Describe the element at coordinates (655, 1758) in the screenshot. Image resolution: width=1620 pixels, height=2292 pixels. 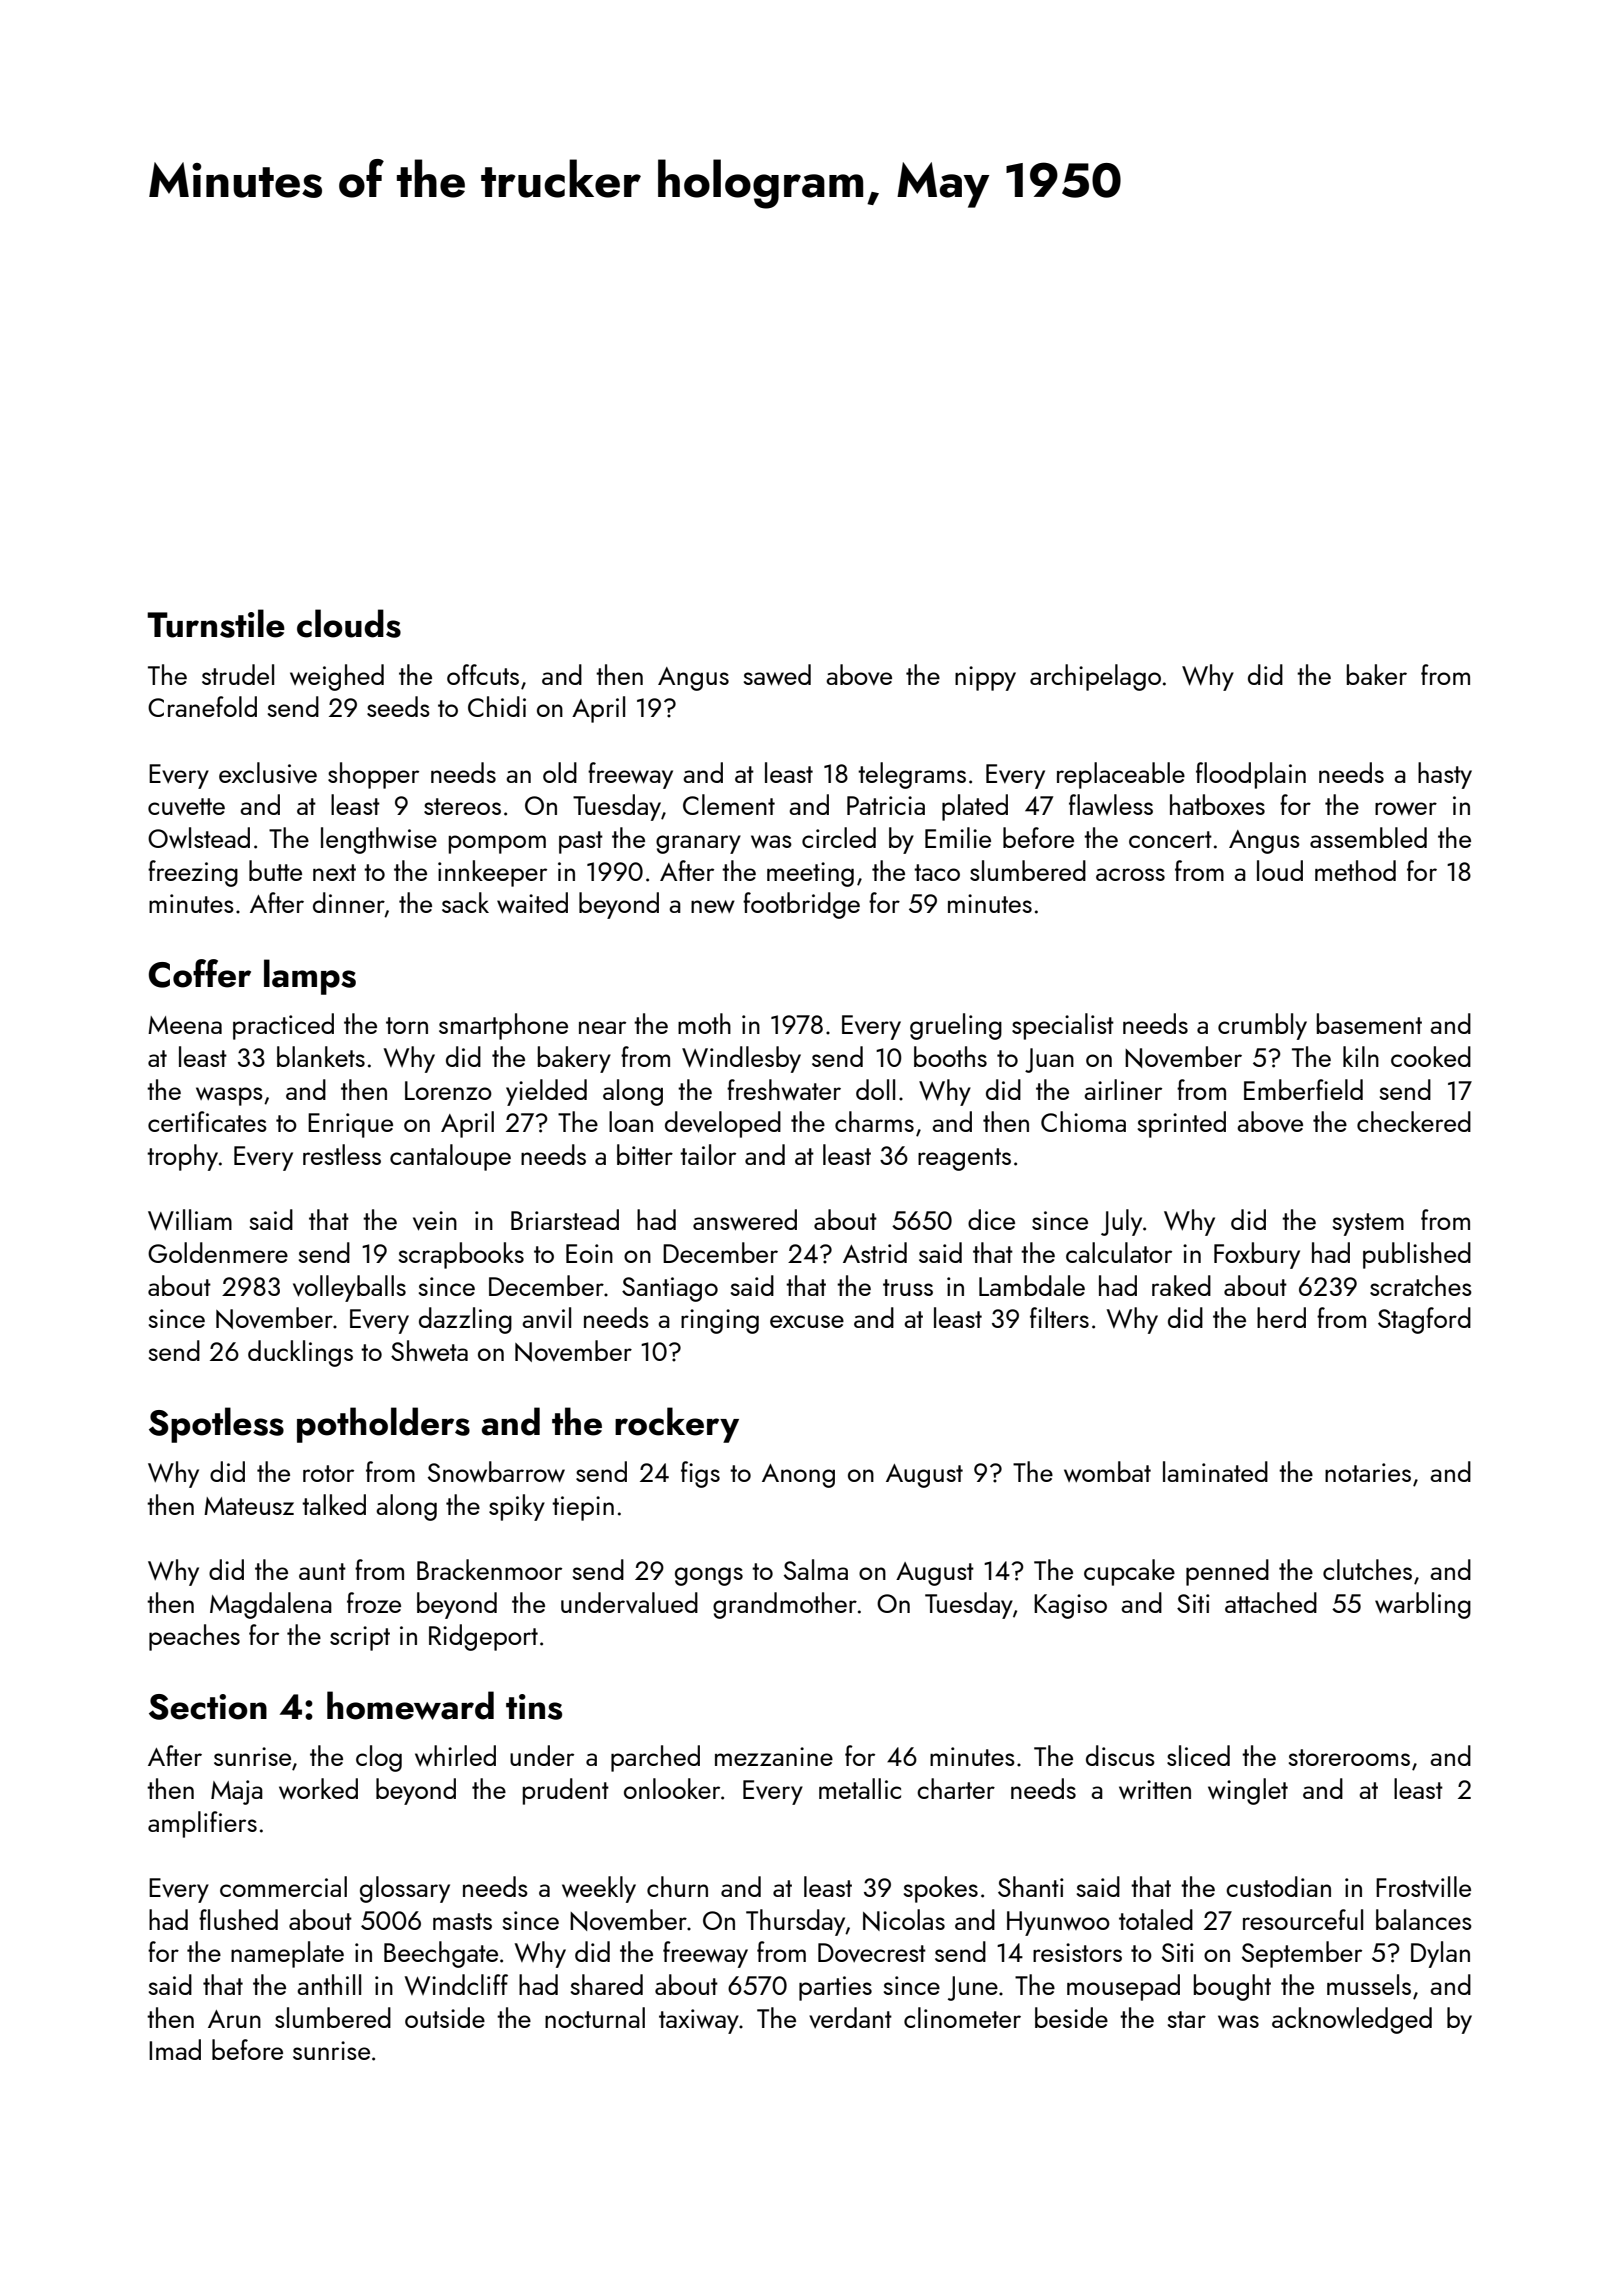
I see `parched` at that location.
